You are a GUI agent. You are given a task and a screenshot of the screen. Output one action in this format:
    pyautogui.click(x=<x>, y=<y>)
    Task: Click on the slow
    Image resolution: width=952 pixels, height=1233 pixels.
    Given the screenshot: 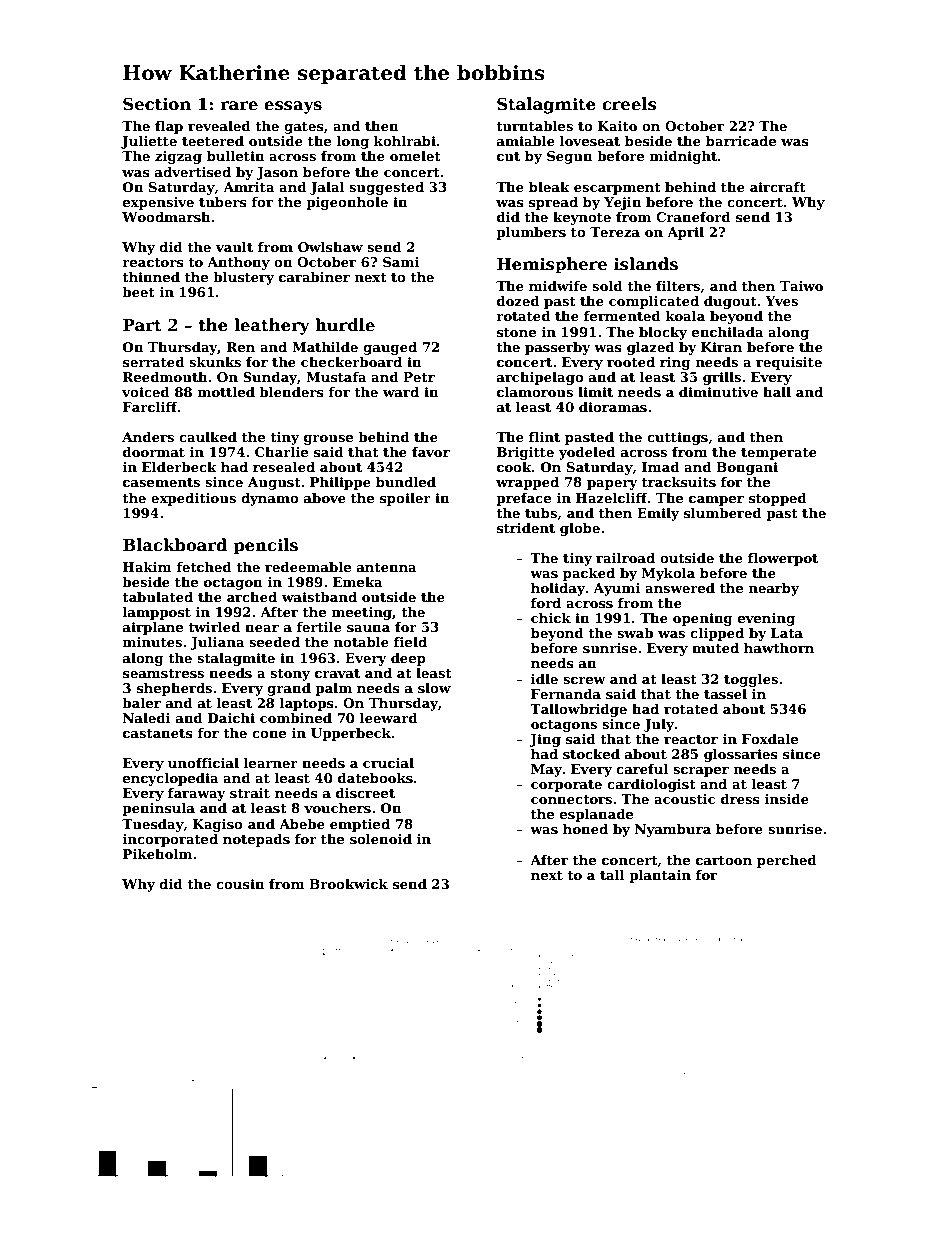 What is the action you would take?
    pyautogui.click(x=434, y=688)
